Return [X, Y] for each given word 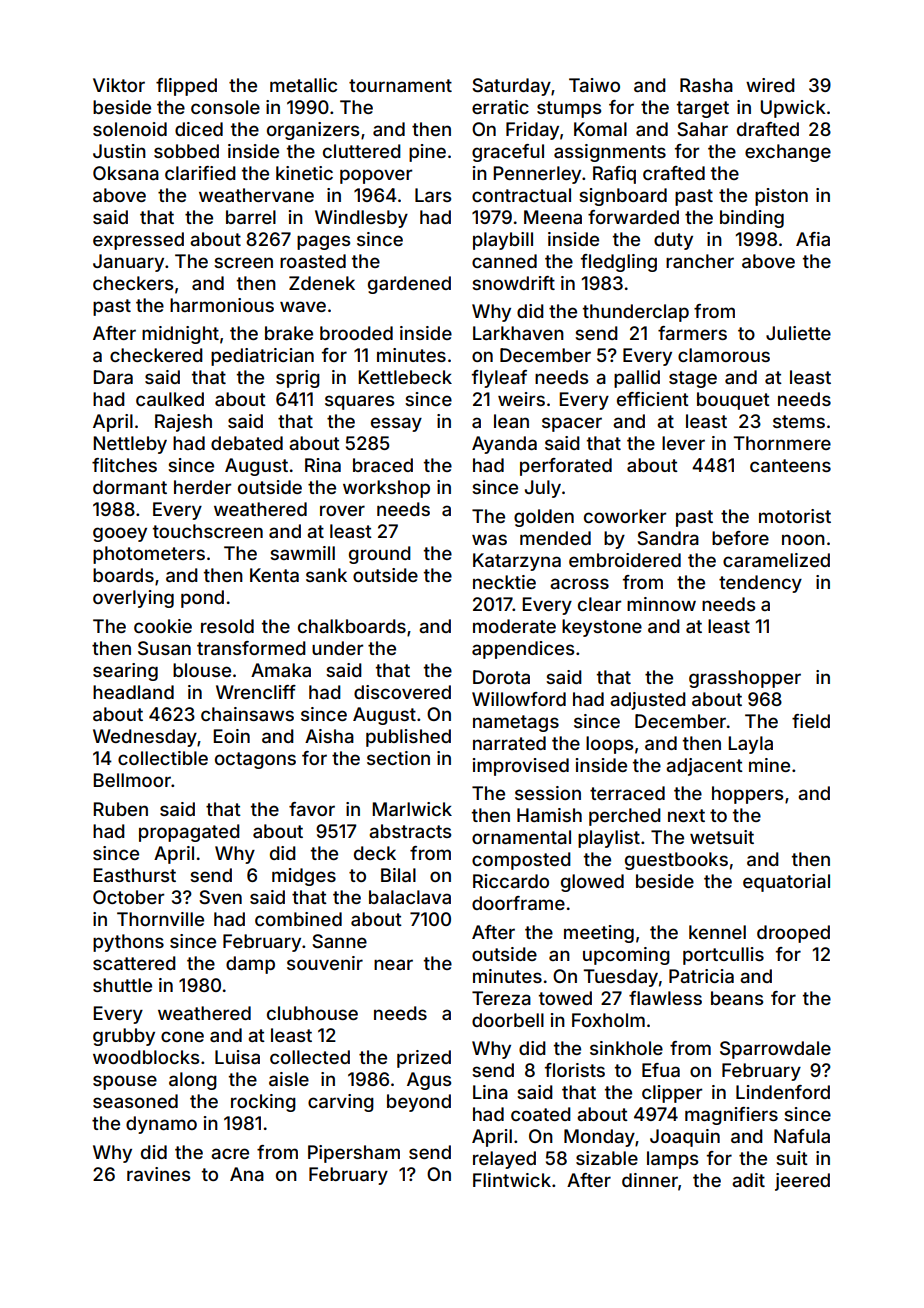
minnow [661, 604]
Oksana [126, 173]
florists [575, 1070]
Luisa [237, 1057]
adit [748, 1180]
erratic [500, 107]
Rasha [706, 85]
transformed [251, 648]
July [543, 489]
